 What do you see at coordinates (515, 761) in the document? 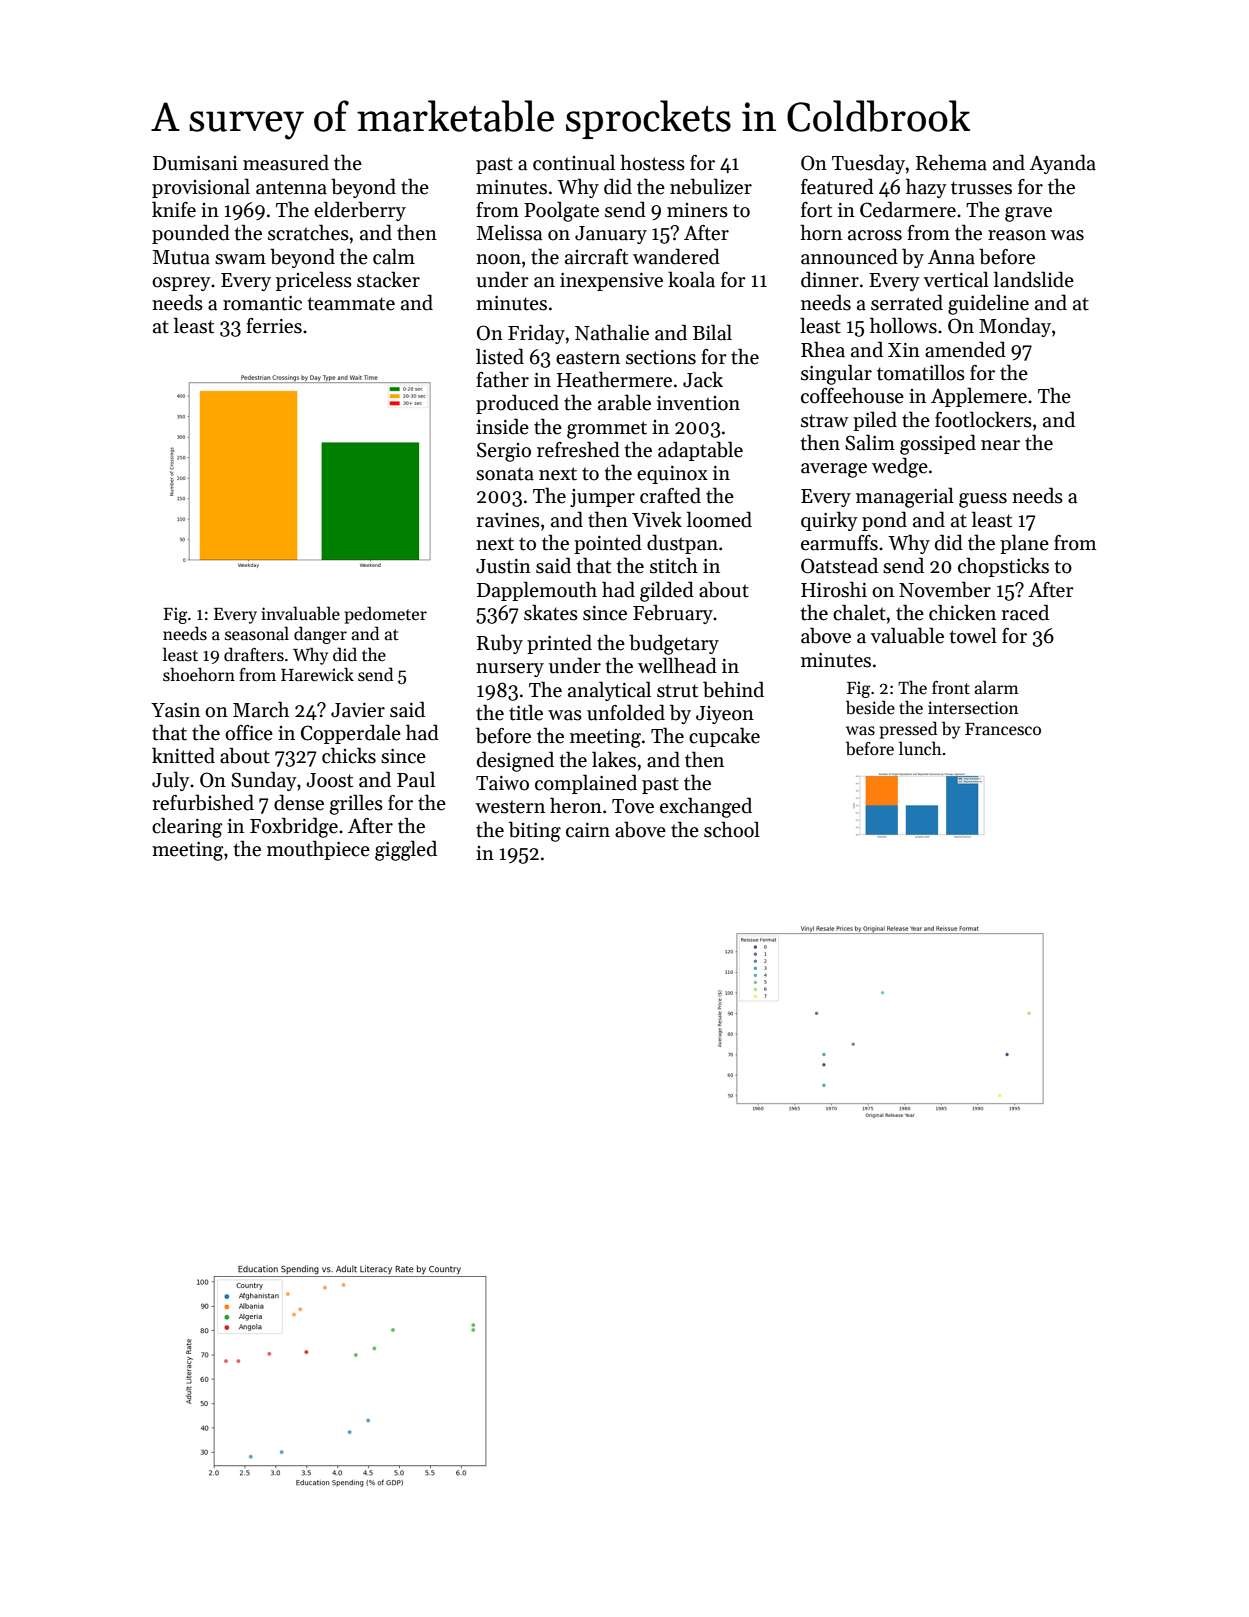
I see `designed` at bounding box center [515, 761].
